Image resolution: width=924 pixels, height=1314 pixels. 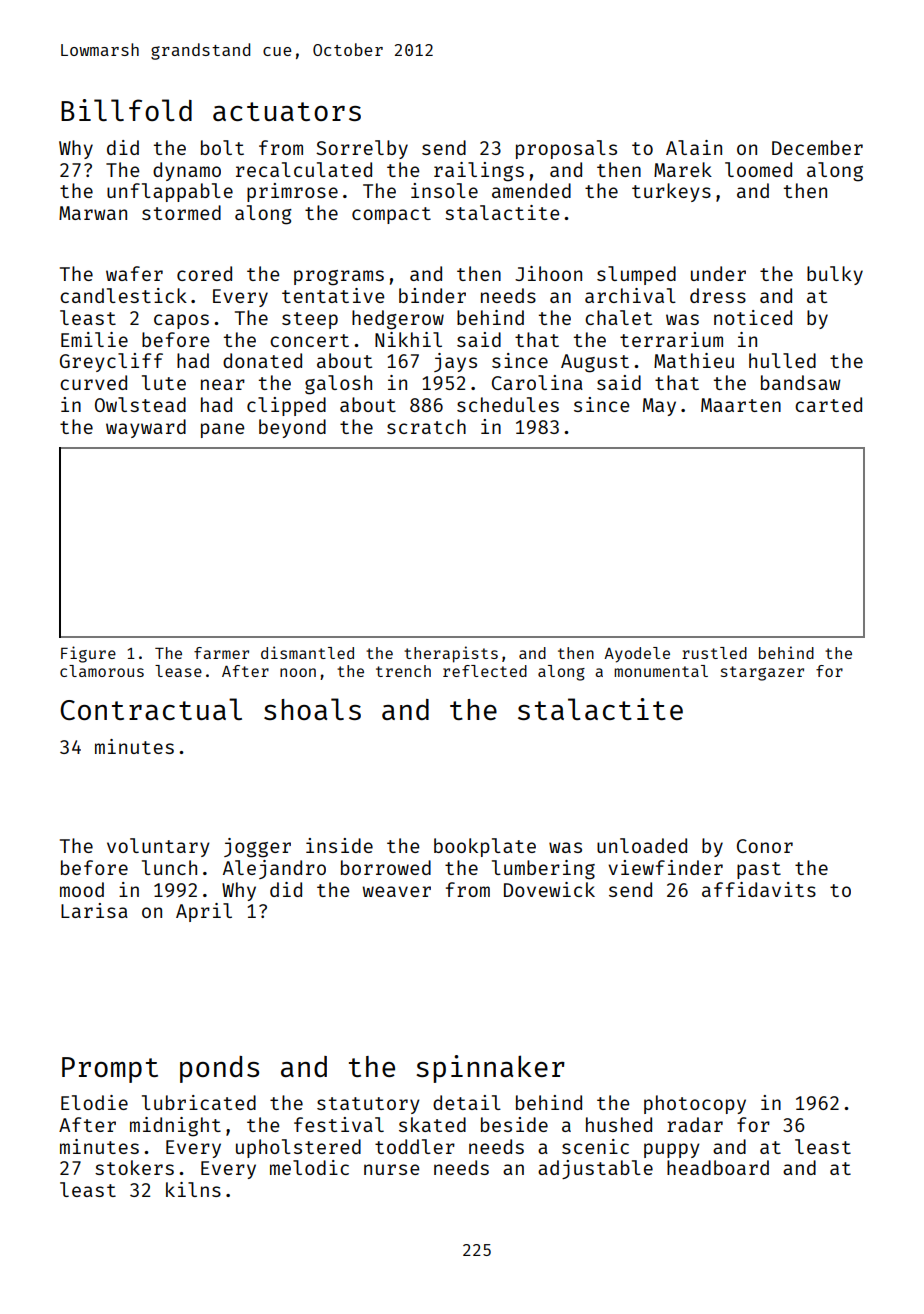 What do you see at coordinates (817, 147) in the image?
I see `December` at bounding box center [817, 147].
